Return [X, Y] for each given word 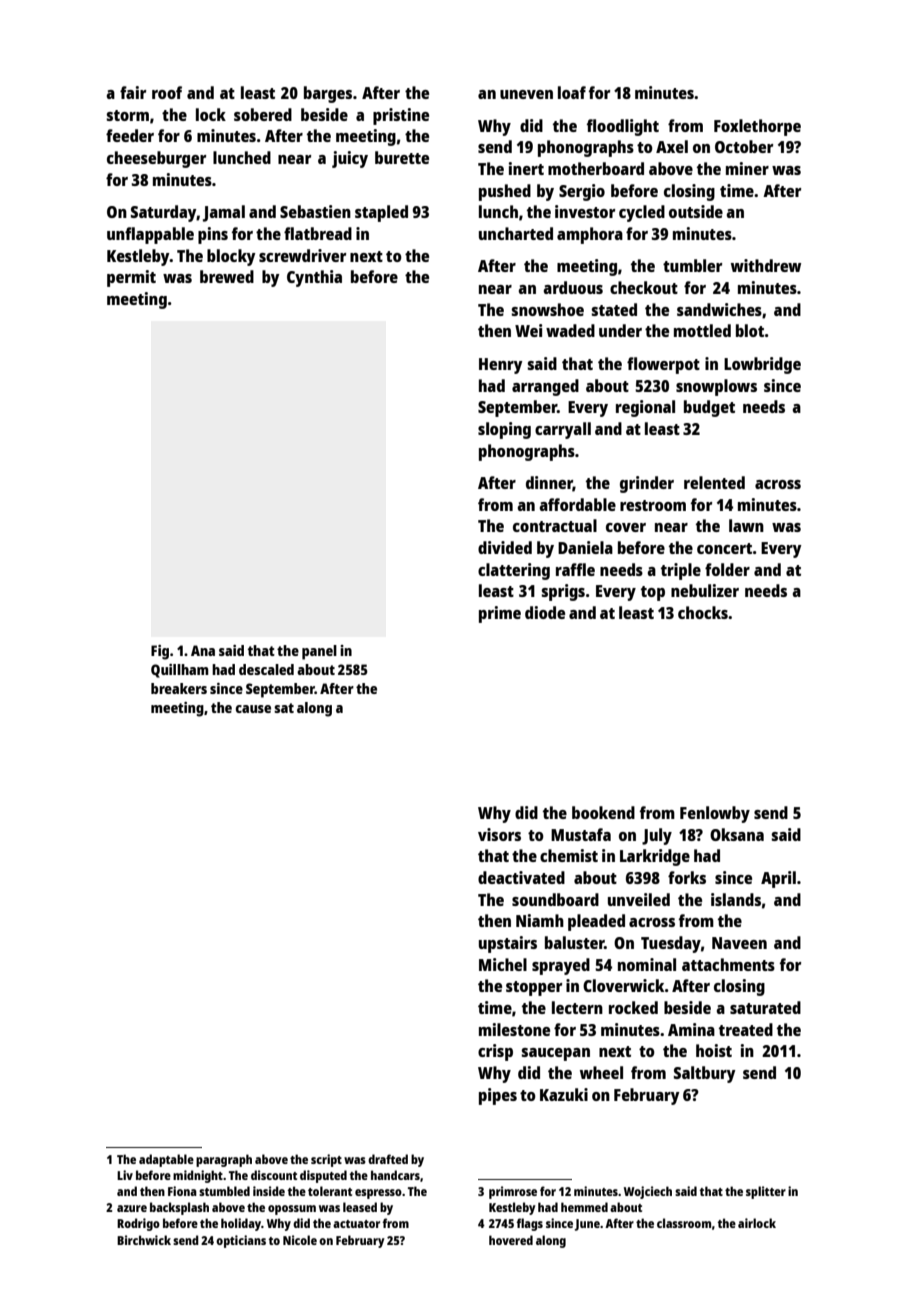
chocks [703, 612]
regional [645, 408]
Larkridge [655, 857]
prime [500, 614]
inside [269, 1191]
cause [253, 709]
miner [747, 168]
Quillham [180, 671]
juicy [350, 159]
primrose [513, 1192]
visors [499, 834]
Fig [160, 652]
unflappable [150, 235]
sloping [504, 430]
